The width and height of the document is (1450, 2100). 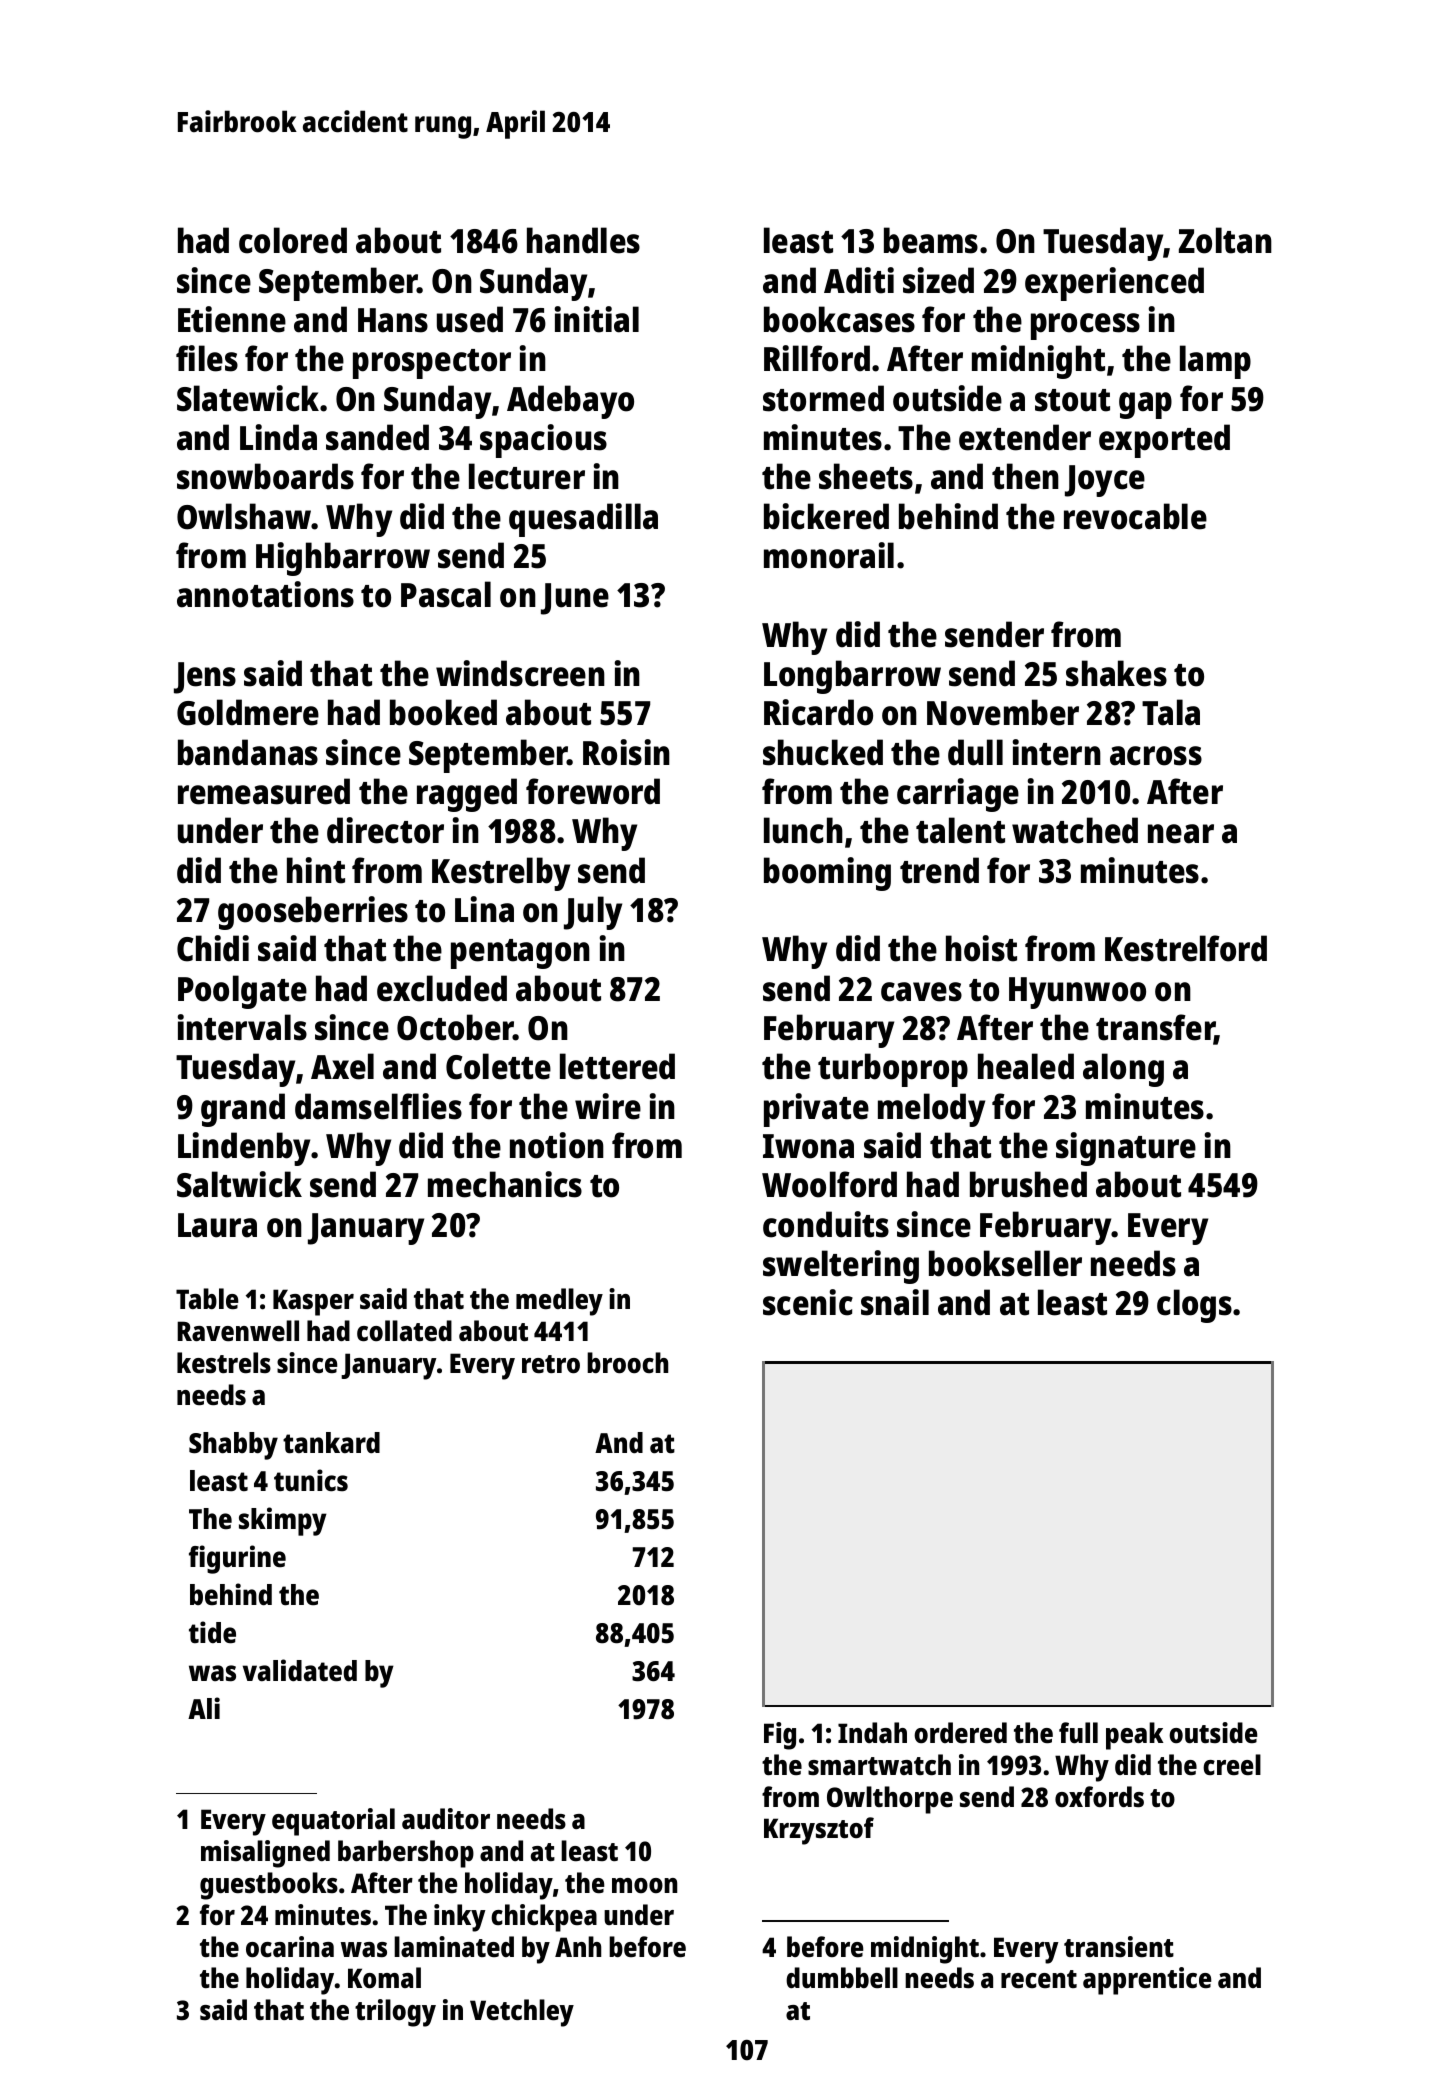 I want to click on talent, so click(x=960, y=830).
